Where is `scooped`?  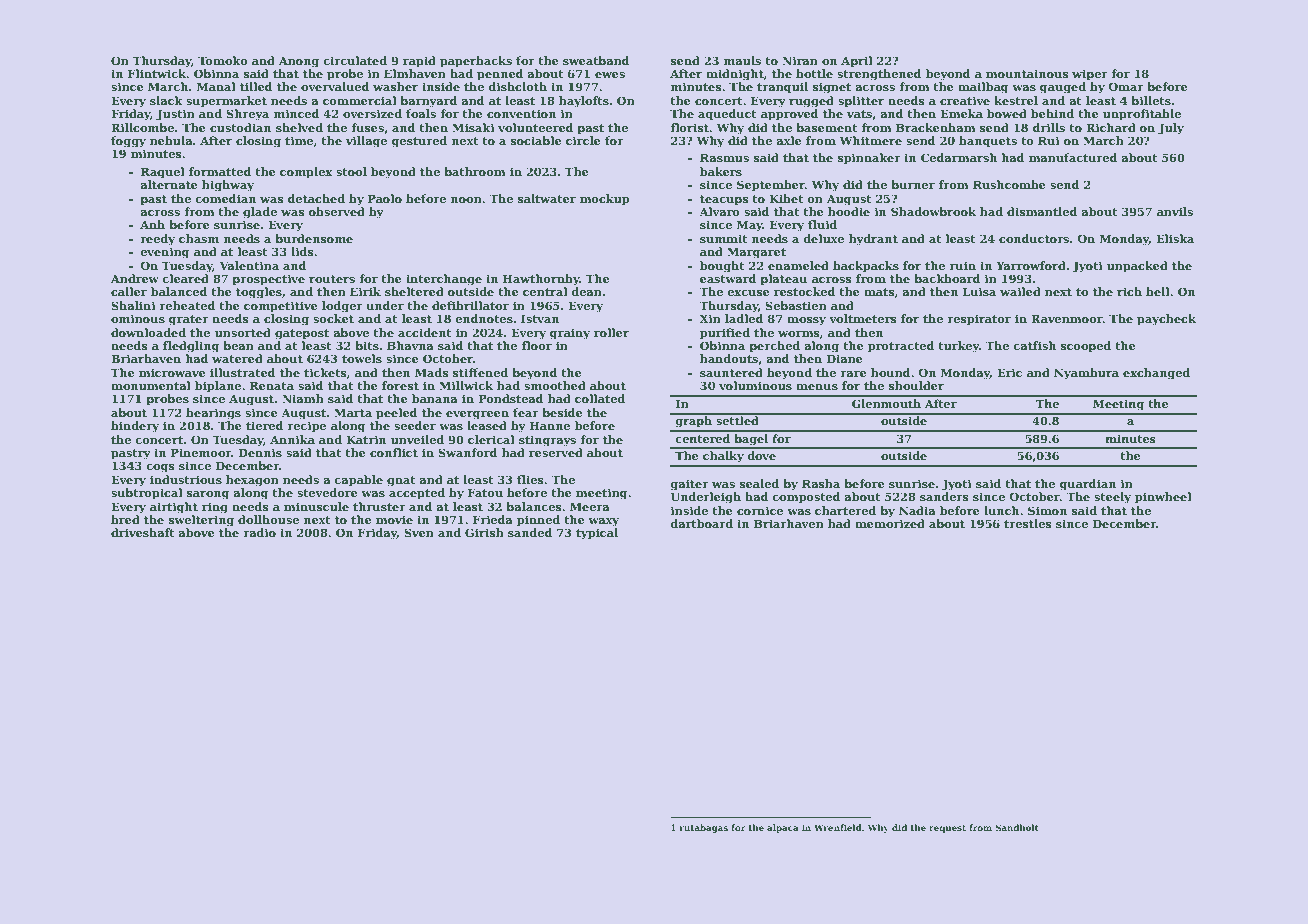
scooped is located at coordinates (1086, 347).
